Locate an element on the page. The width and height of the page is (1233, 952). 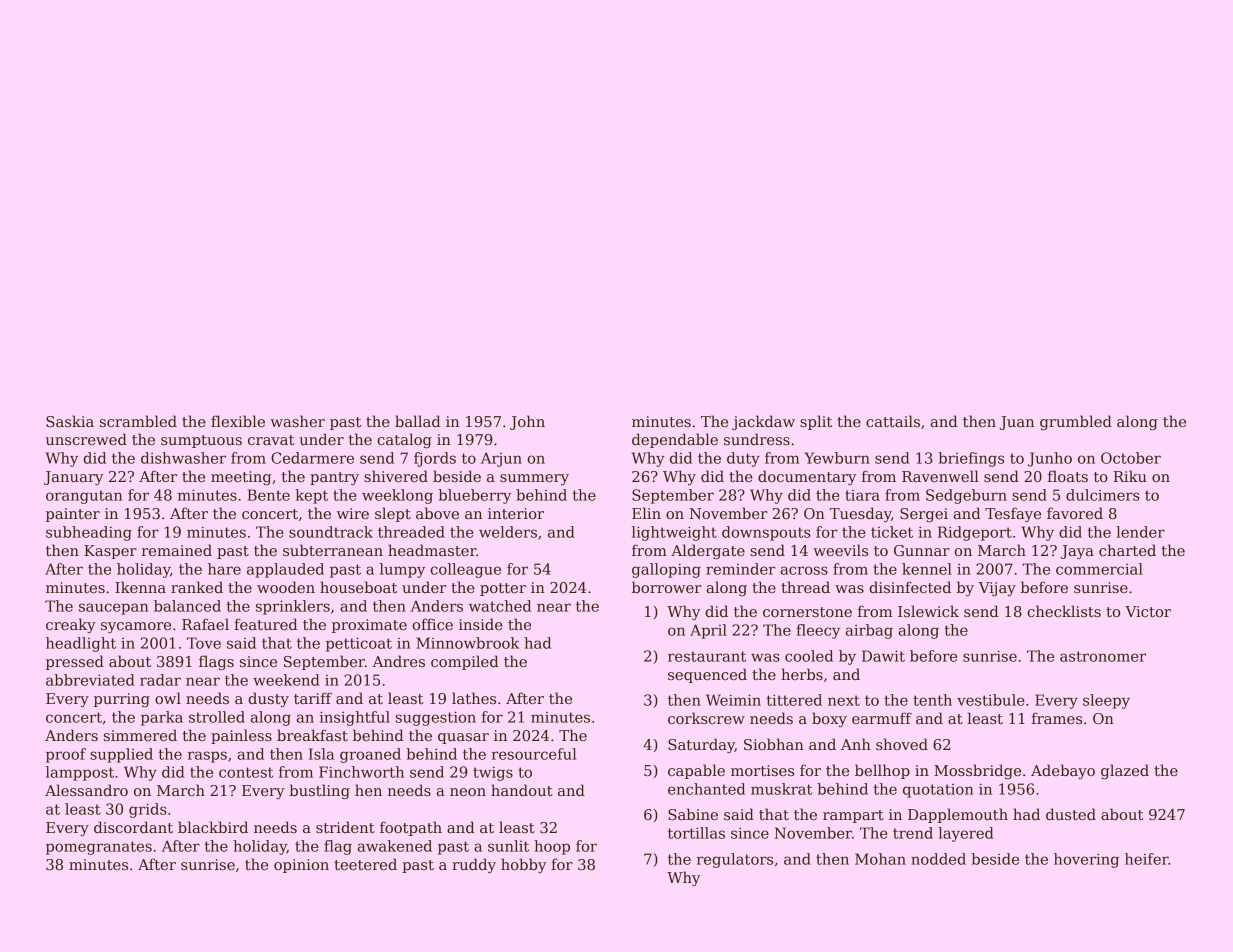
tariff is located at coordinates (313, 698).
